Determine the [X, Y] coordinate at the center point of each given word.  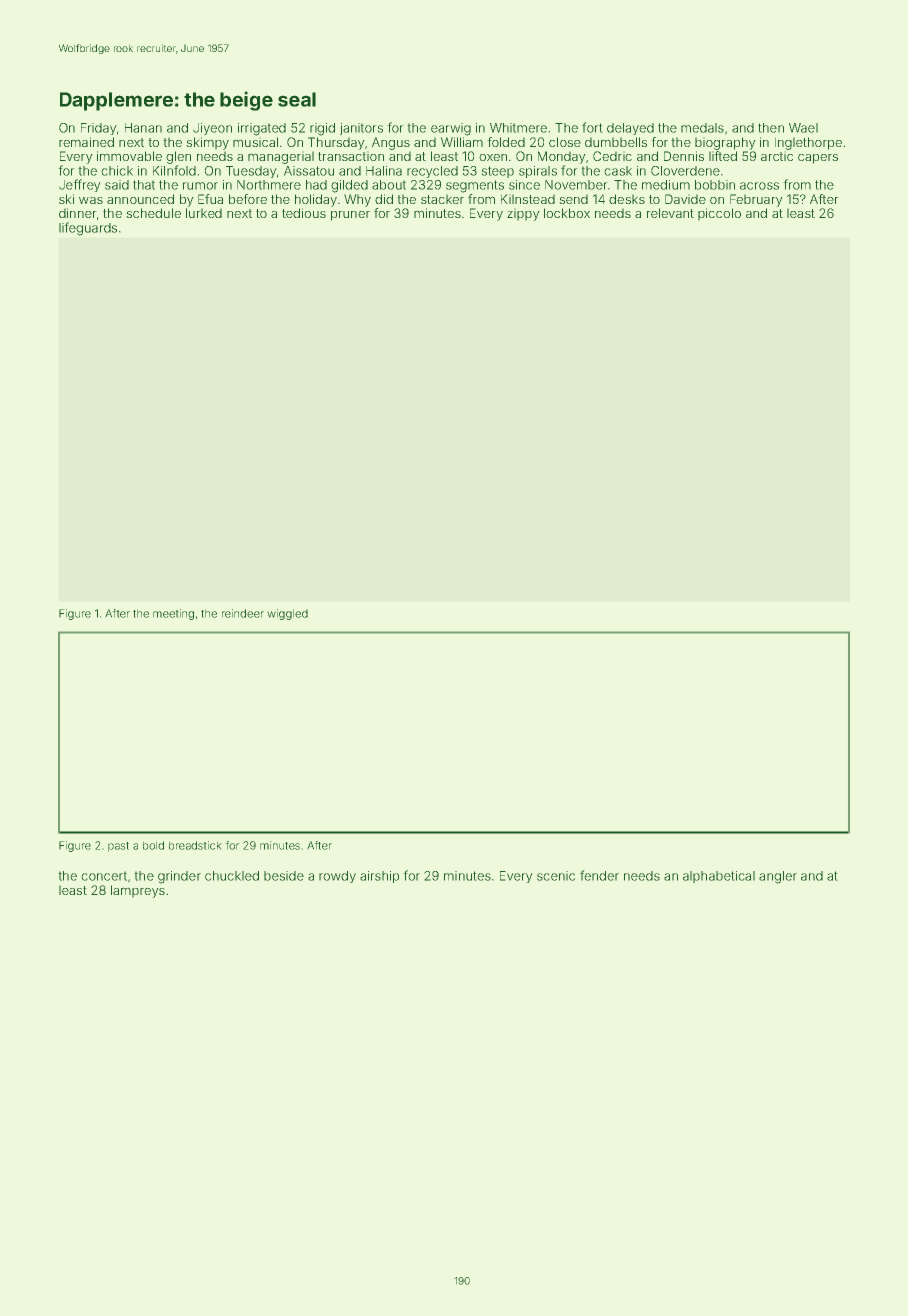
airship [379, 877]
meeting [173, 614]
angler [778, 877]
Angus [391, 143]
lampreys [138, 891]
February [756, 200]
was [91, 200]
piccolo [719, 214]
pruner [350, 216]
